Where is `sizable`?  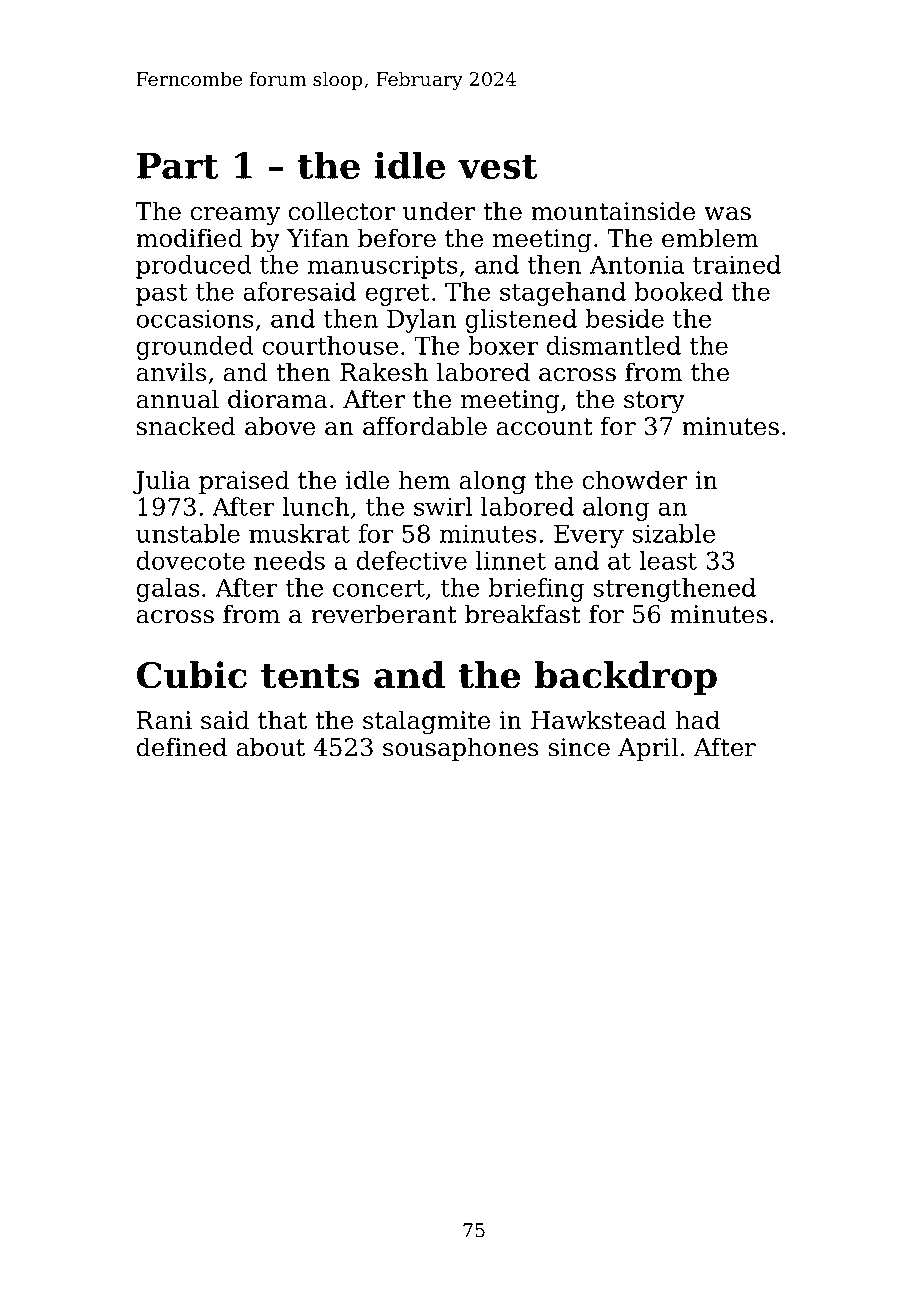 sizable is located at coordinates (674, 533).
